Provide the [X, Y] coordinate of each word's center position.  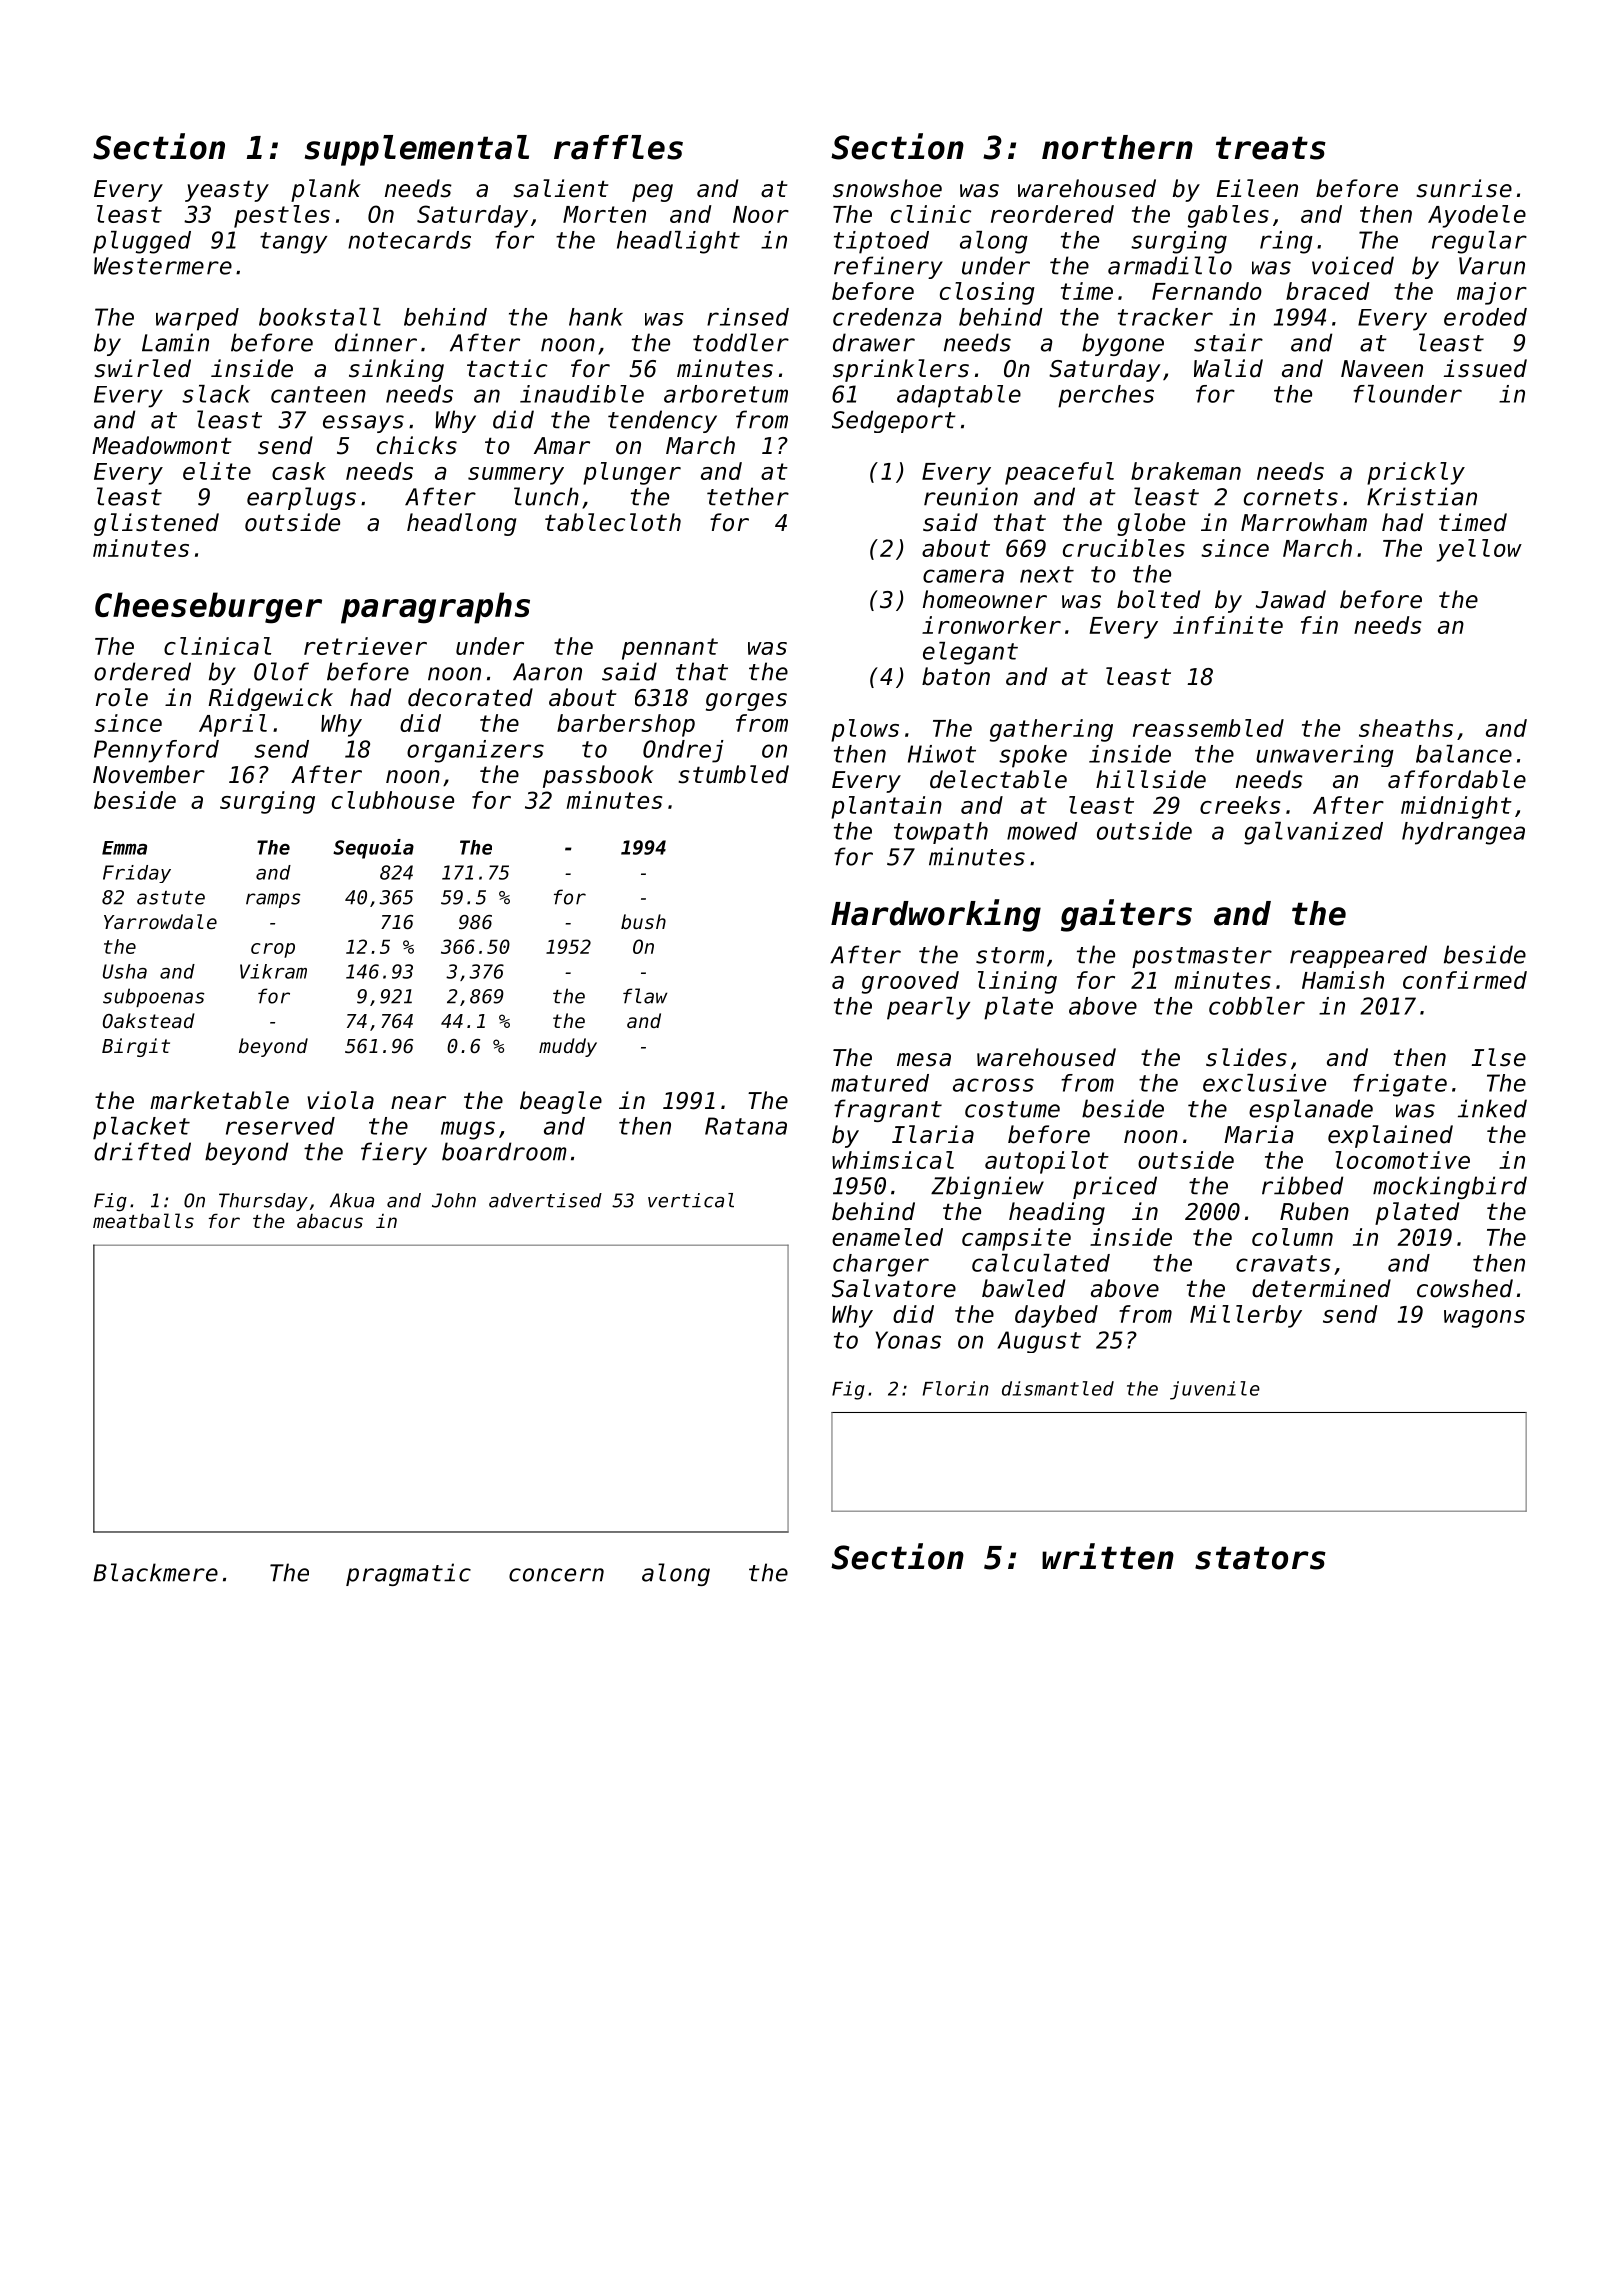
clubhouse [393, 800]
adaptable [959, 396]
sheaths [1406, 728]
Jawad [1291, 599]
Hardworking [936, 915]
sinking [396, 370]
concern [556, 1575]
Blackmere [155, 1572]
